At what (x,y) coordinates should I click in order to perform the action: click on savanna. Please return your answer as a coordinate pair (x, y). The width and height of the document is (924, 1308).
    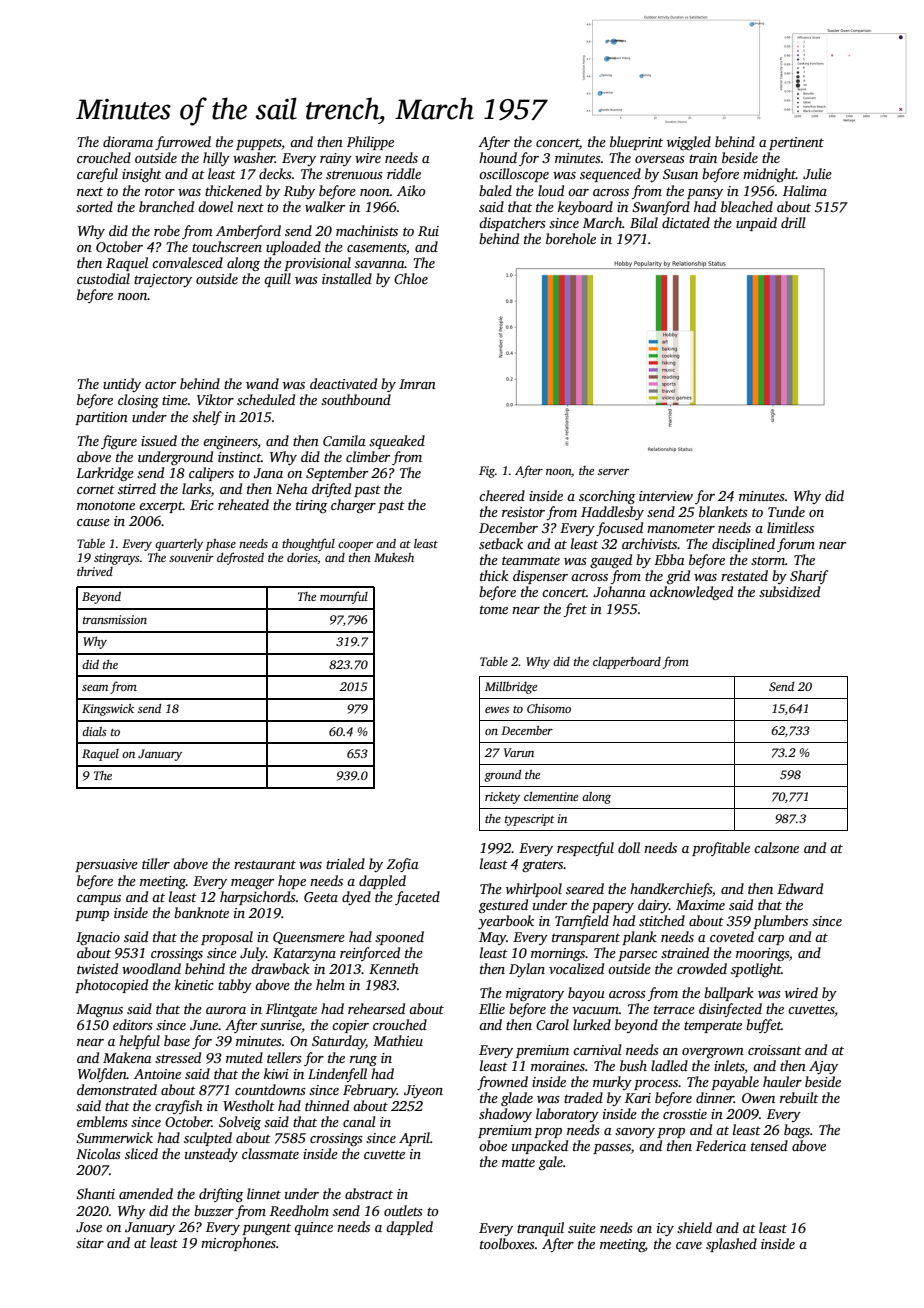
    Looking at the image, I should click on (380, 264).
